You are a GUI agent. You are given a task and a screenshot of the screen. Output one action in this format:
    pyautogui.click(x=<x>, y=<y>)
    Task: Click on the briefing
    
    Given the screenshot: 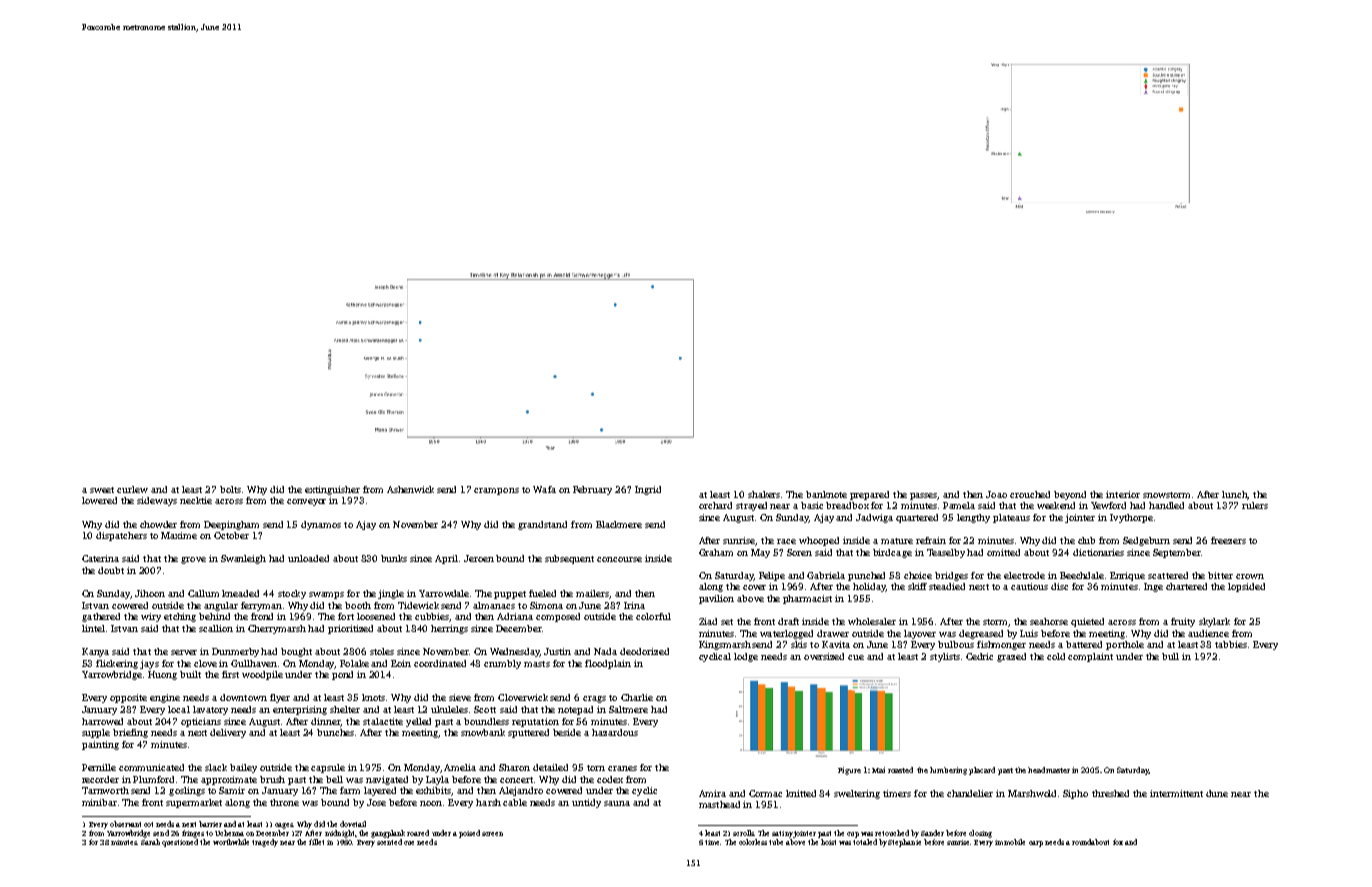 What is the action you would take?
    pyautogui.click(x=130, y=733)
